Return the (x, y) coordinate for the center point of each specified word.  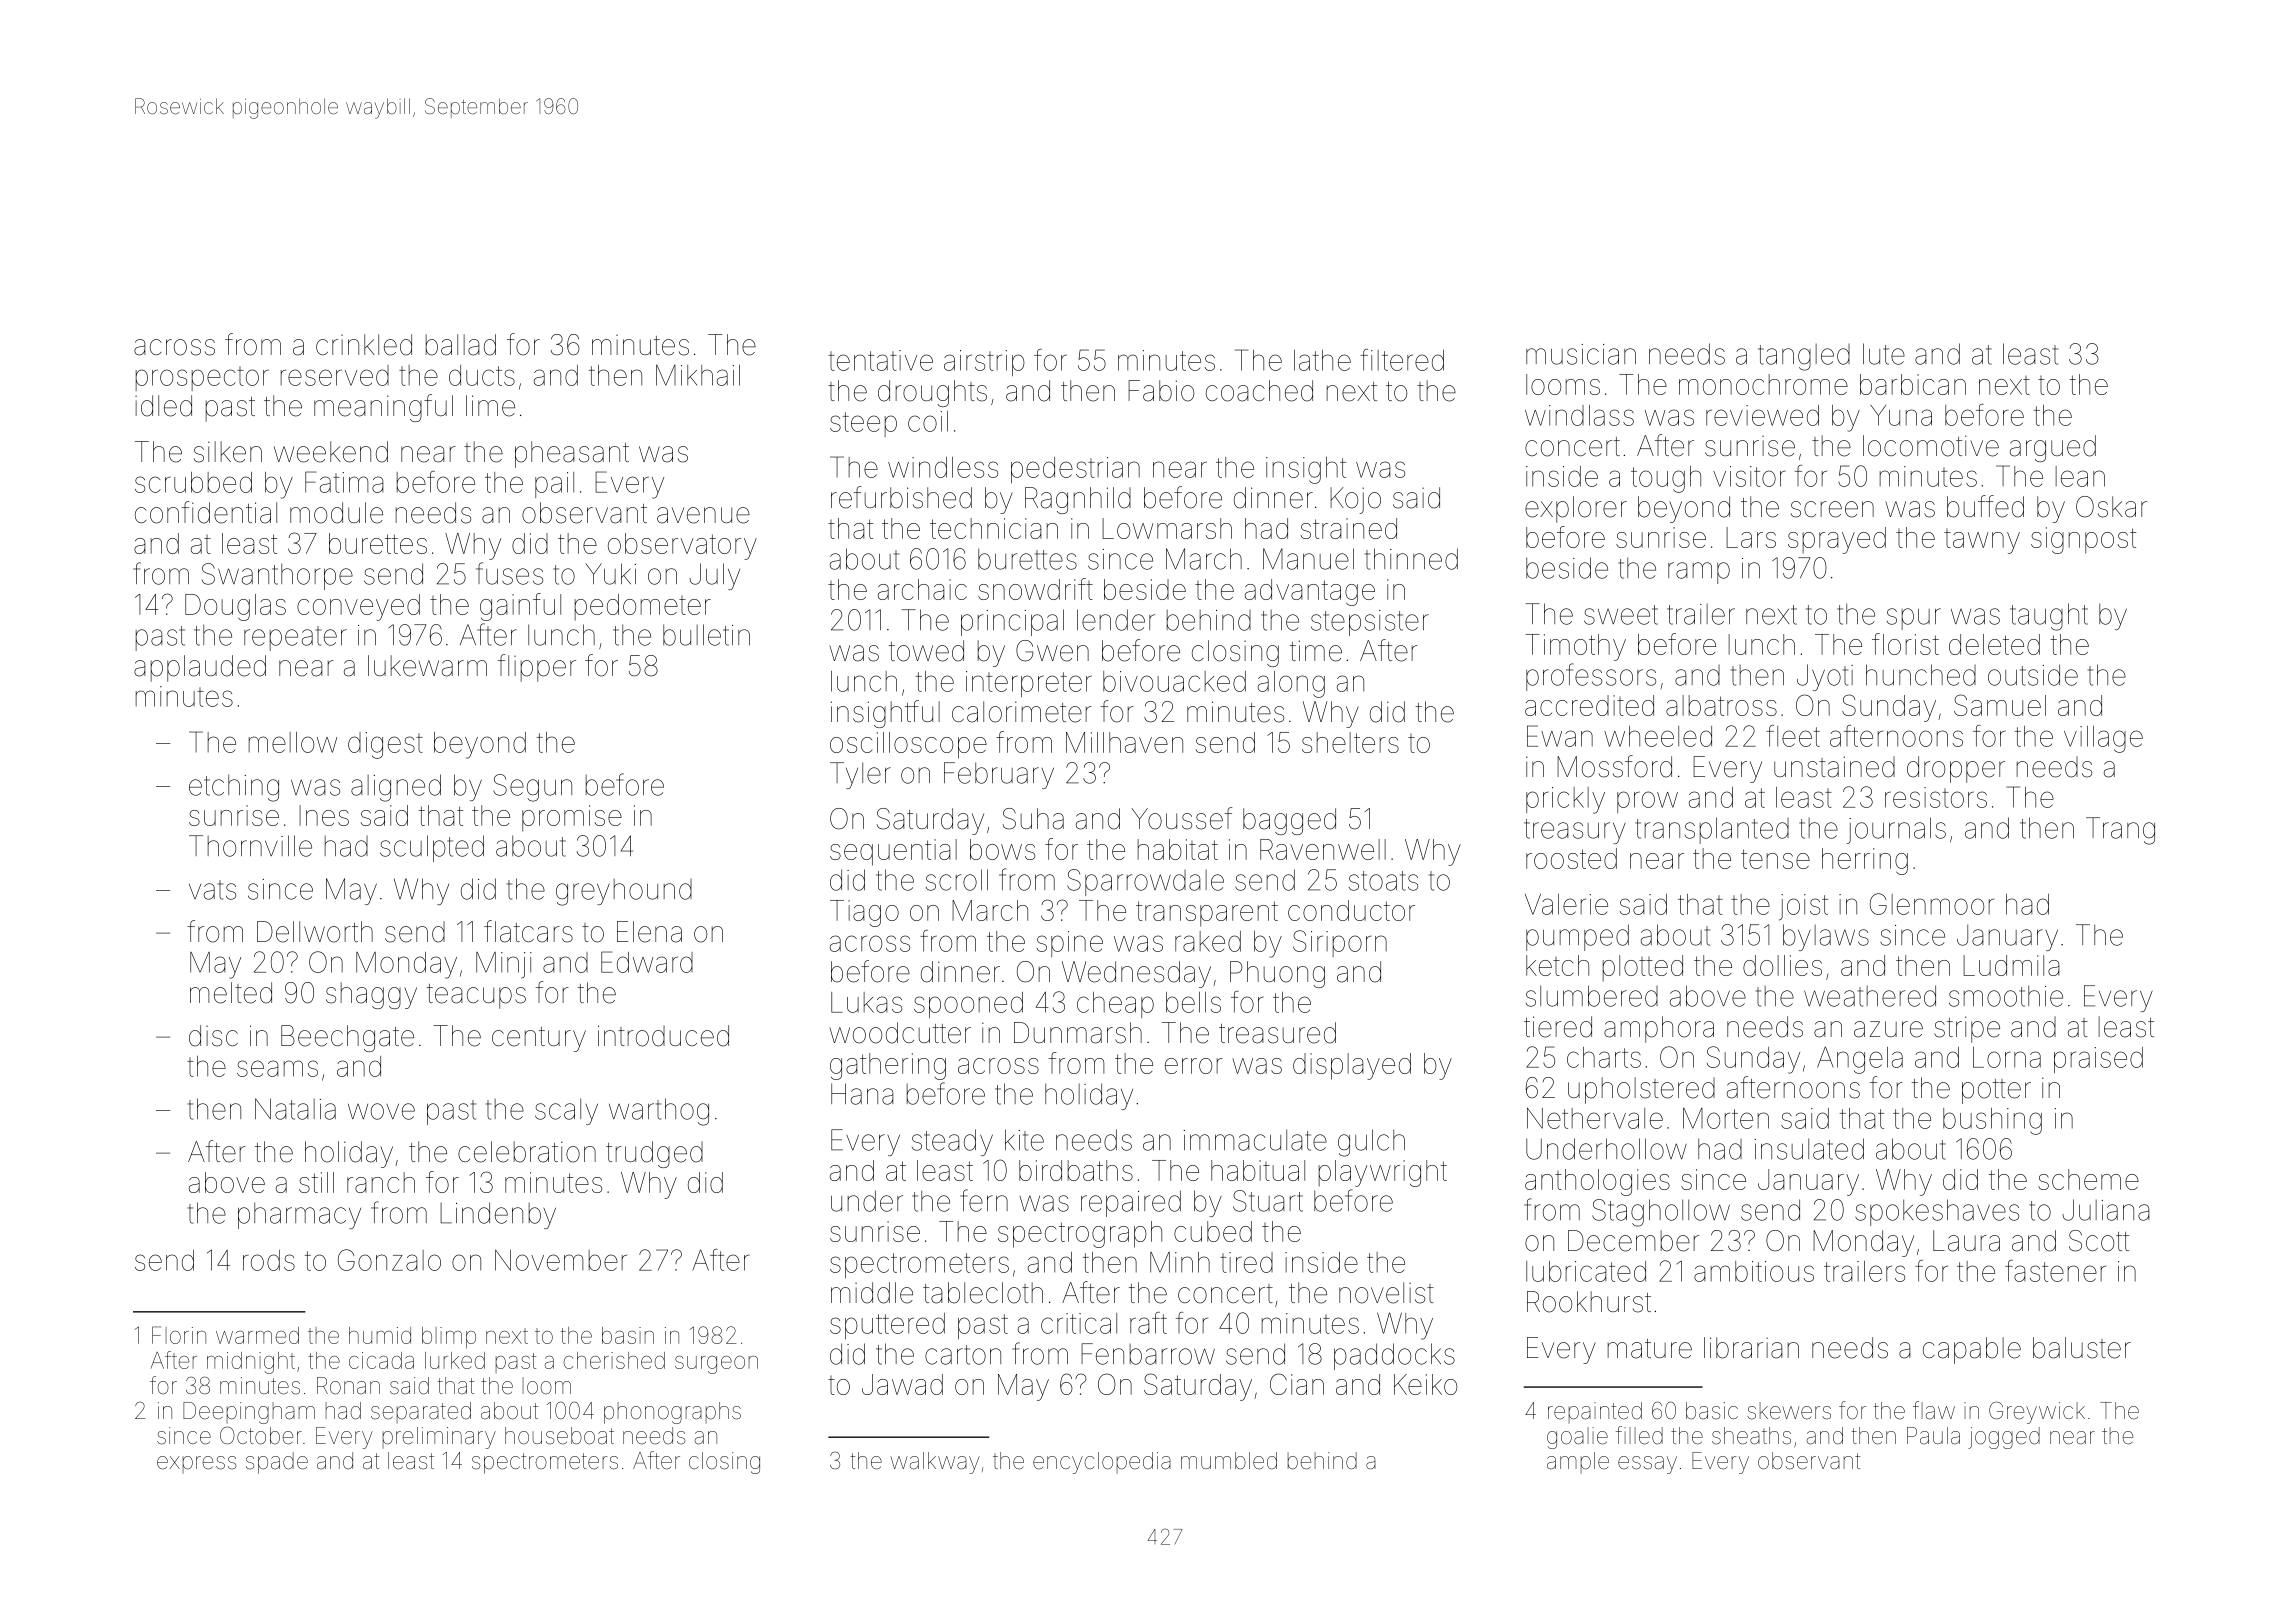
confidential (206, 512)
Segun (532, 788)
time (1316, 651)
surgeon (716, 1365)
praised (2098, 1060)
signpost (2083, 540)
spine (1070, 944)
